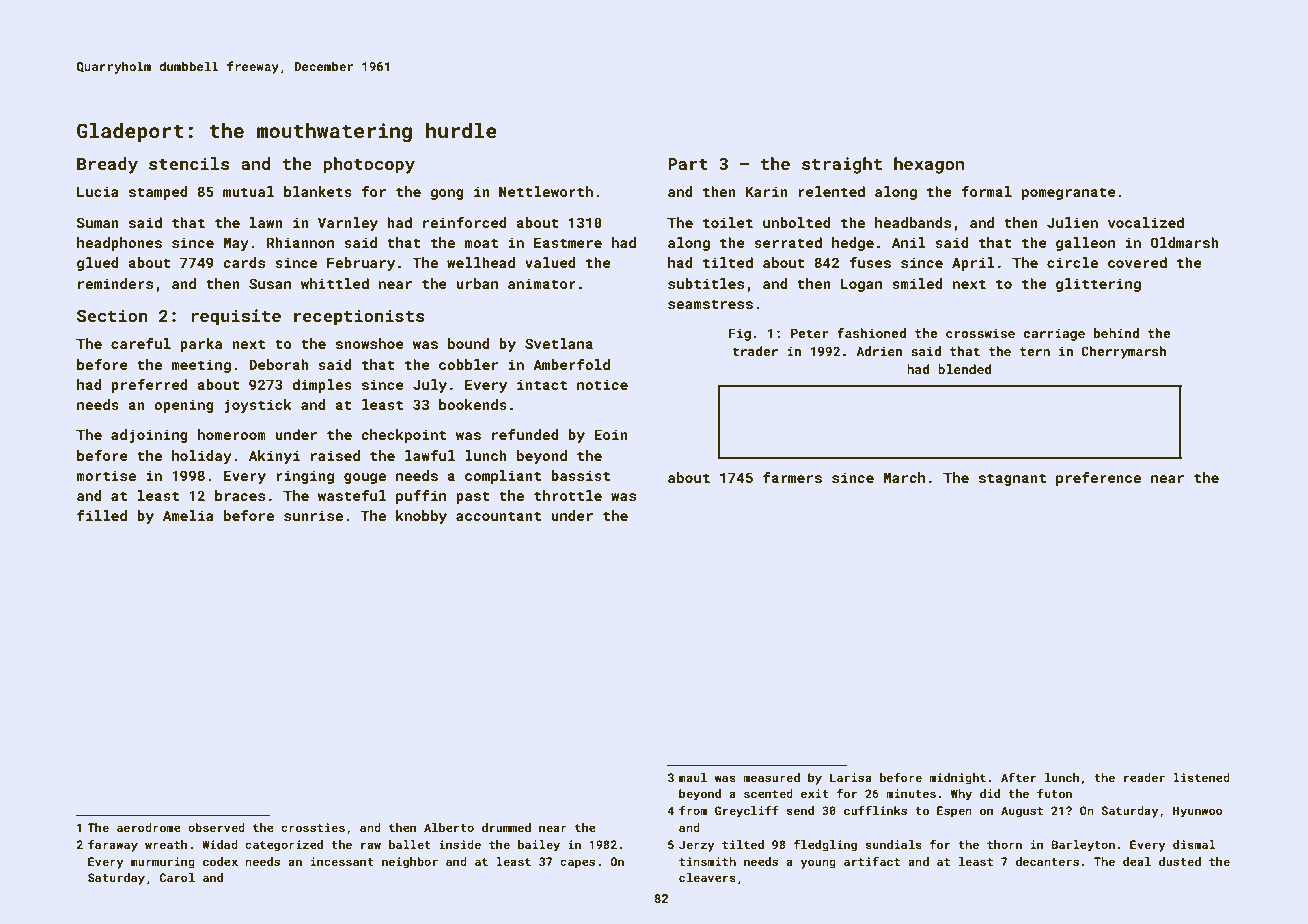  Describe the element at coordinates (369, 165) in the screenshot. I see `photocopy` at that location.
